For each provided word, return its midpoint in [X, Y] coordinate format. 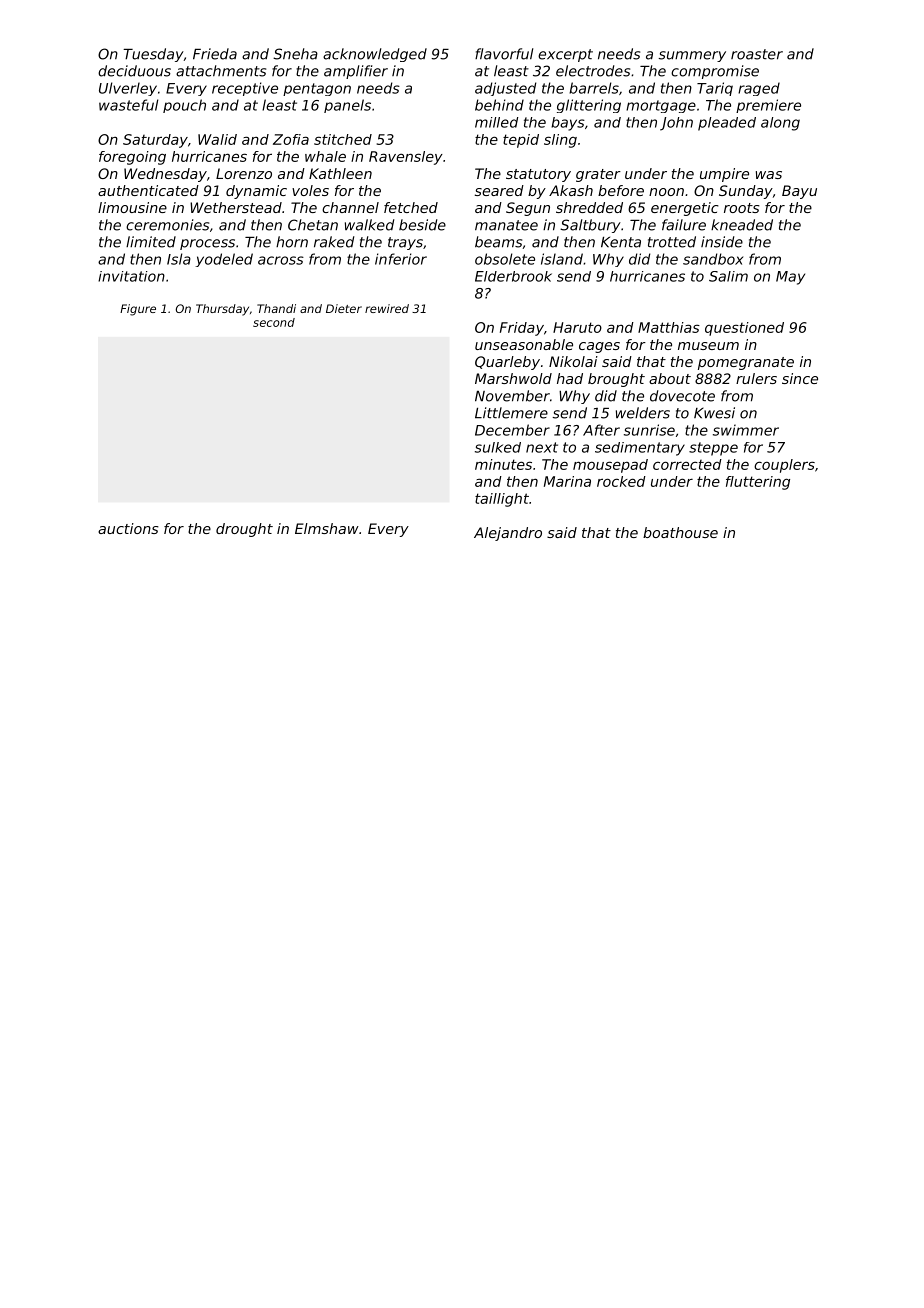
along [780, 124]
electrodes [593, 71]
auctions [128, 528]
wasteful [128, 105]
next [542, 447]
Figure [138, 310]
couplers [784, 466]
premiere [768, 106]
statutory [538, 175]
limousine [132, 207]
